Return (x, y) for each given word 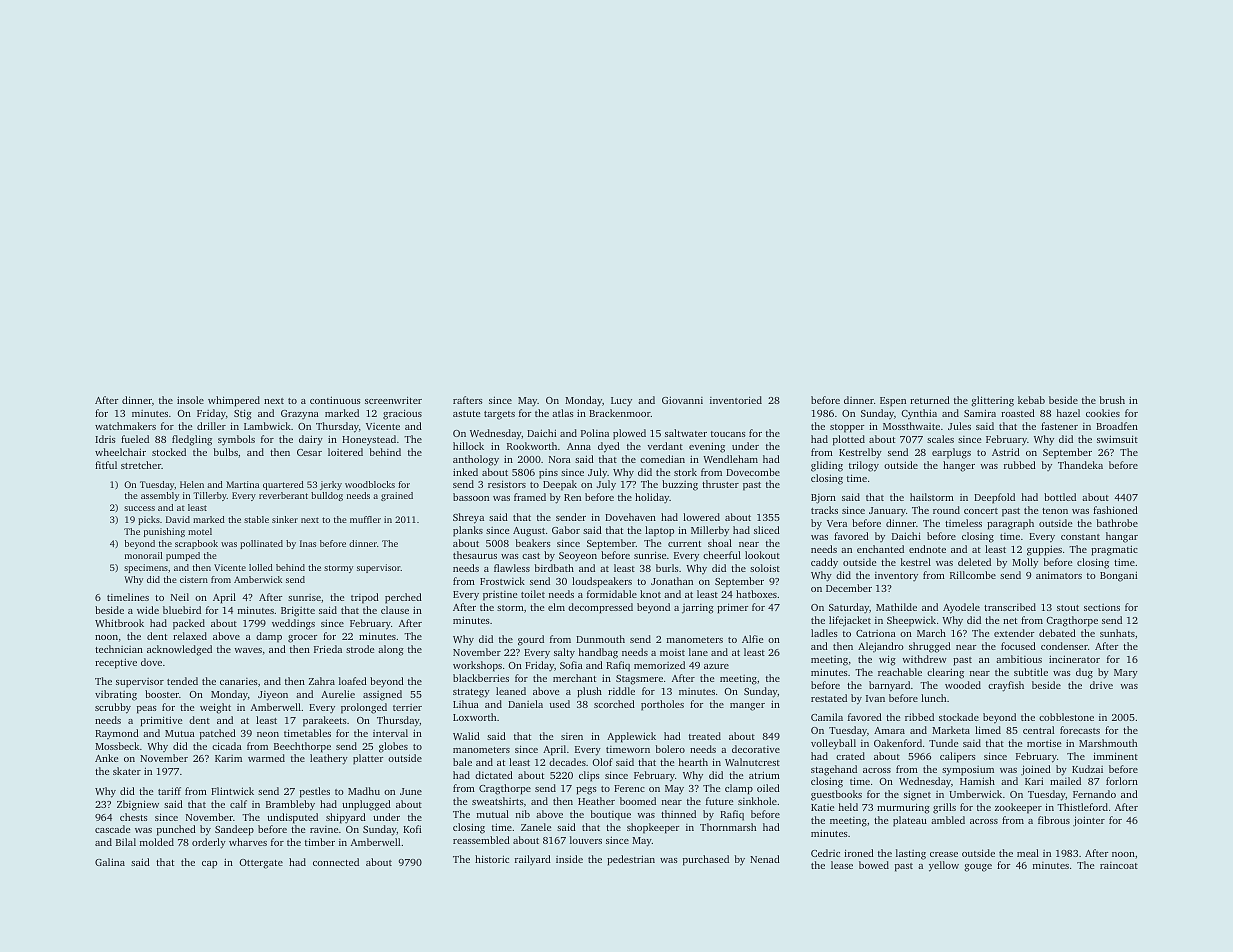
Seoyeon (578, 557)
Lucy (621, 402)
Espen (893, 402)
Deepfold (994, 498)
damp (269, 637)
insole (190, 400)
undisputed (292, 818)
